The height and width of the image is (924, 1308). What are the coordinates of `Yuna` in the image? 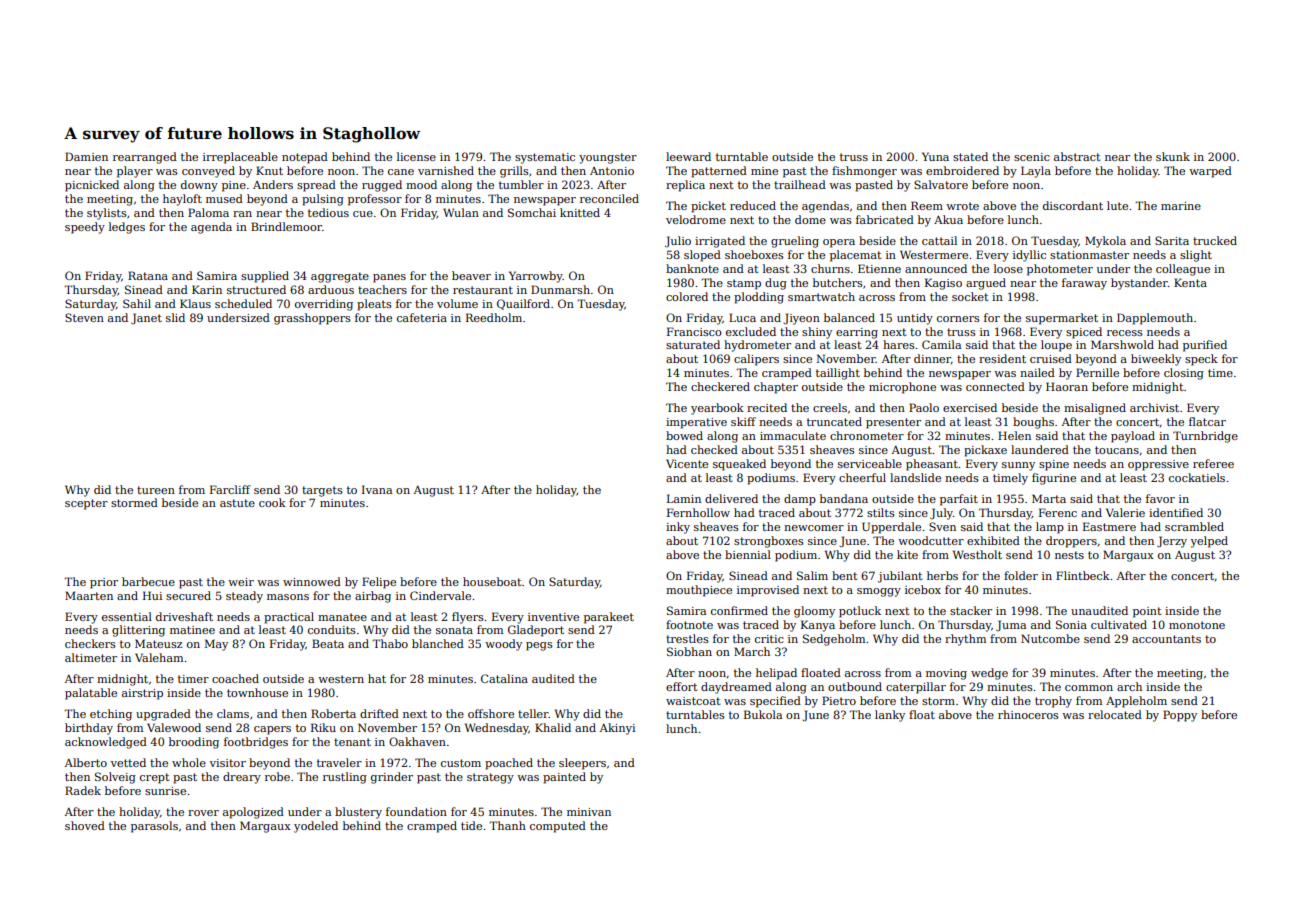 It's located at (935, 156).
